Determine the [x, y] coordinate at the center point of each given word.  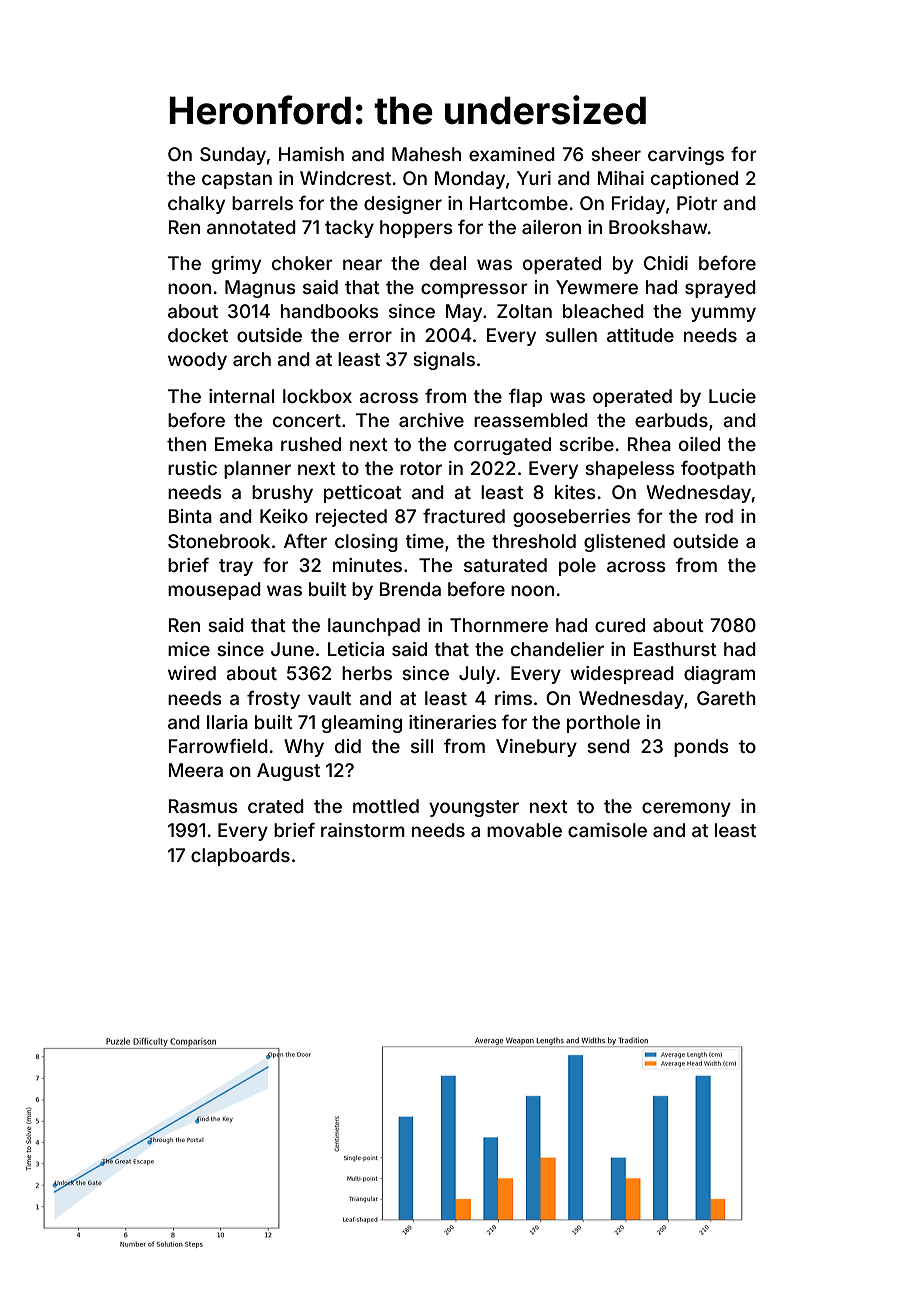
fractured [464, 515]
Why [304, 748]
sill [422, 746]
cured [620, 625]
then [186, 444]
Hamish [311, 154]
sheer [616, 154]
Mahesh [426, 154]
